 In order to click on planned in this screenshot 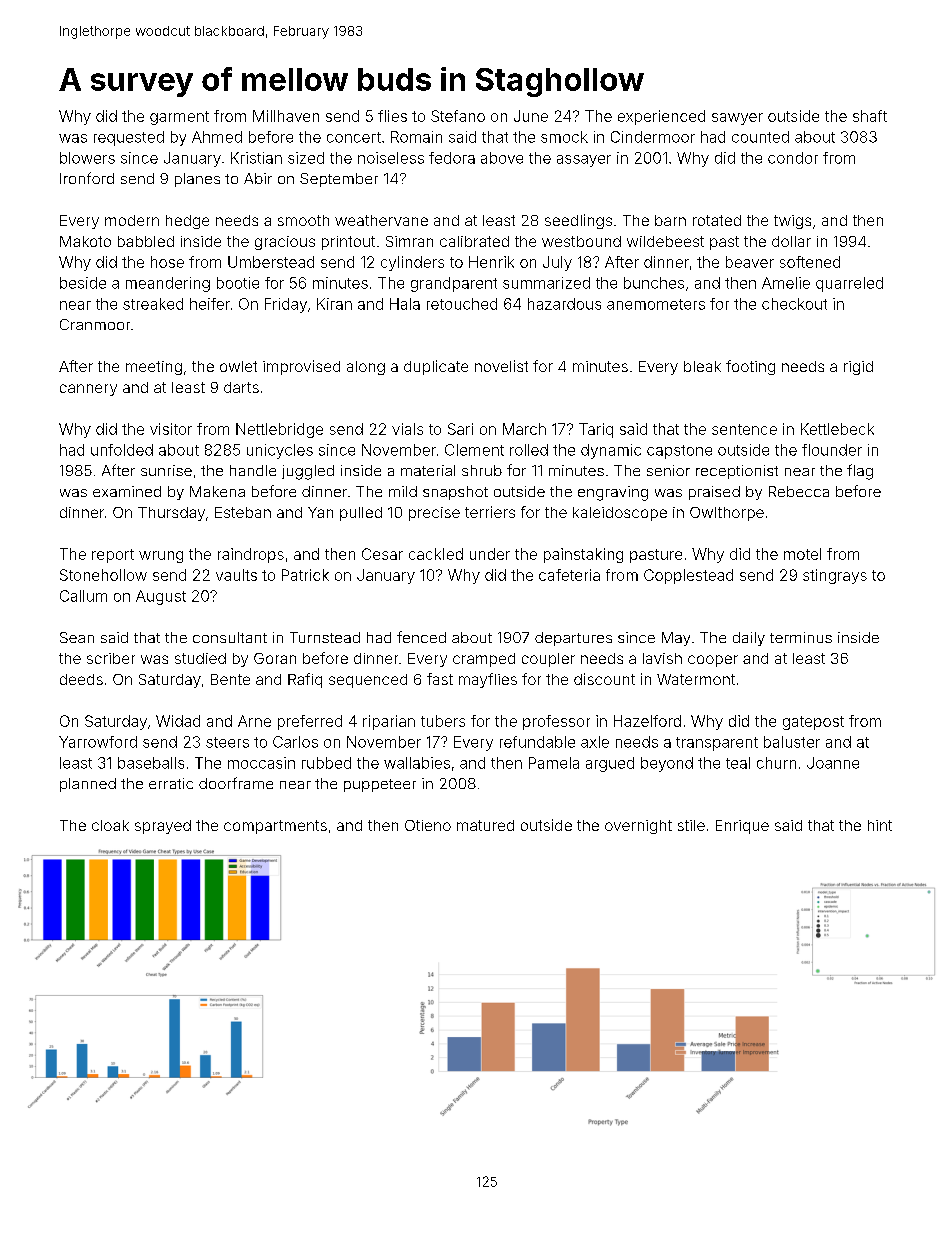, I will do `click(88, 785)`.
